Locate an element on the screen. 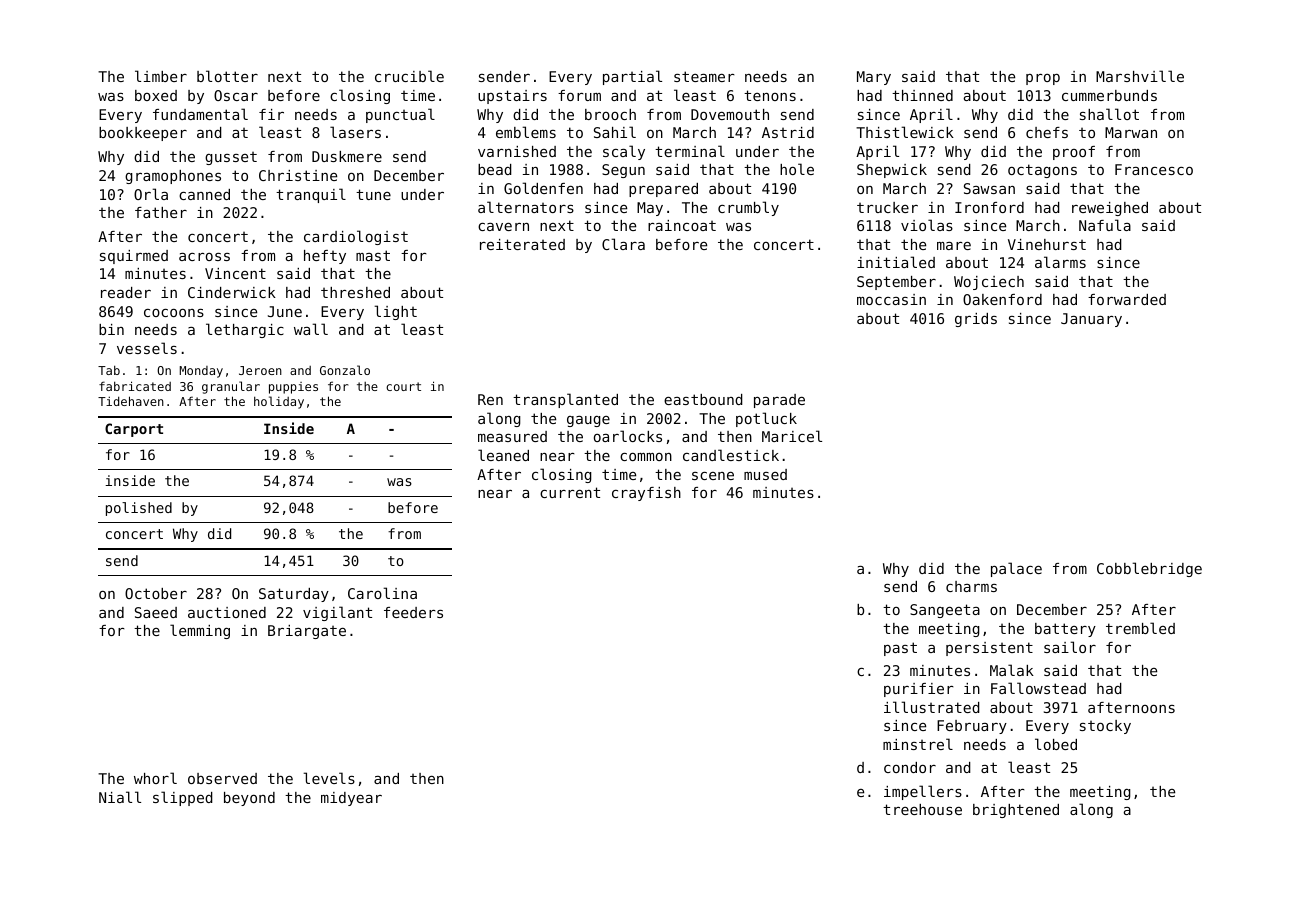  Ironford is located at coordinates (989, 207).
